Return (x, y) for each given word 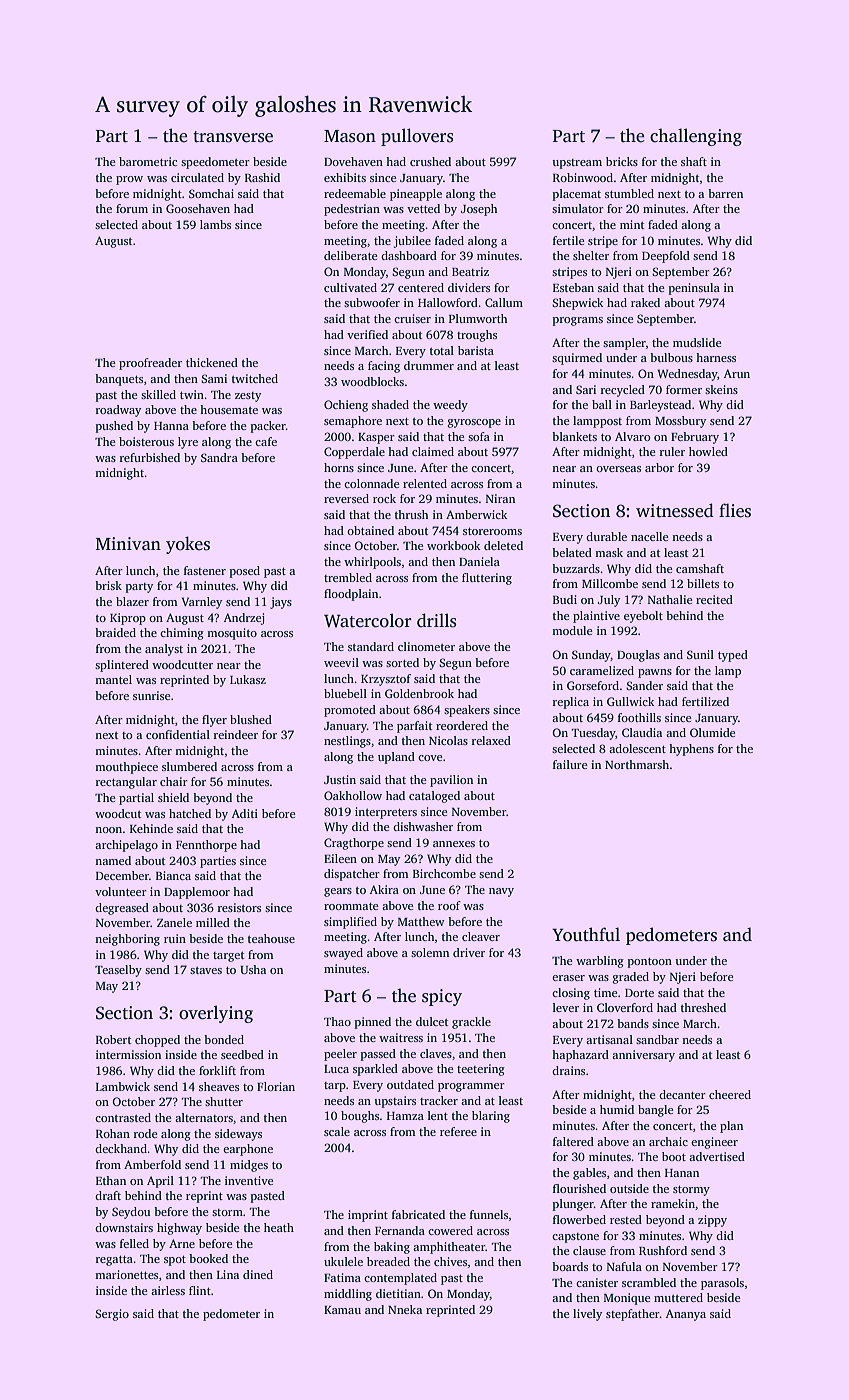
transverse (233, 137)
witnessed (675, 510)
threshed (703, 1007)
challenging (696, 137)
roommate (351, 906)
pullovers (417, 137)
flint (200, 1290)
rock (384, 498)
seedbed (242, 1054)
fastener (205, 570)
